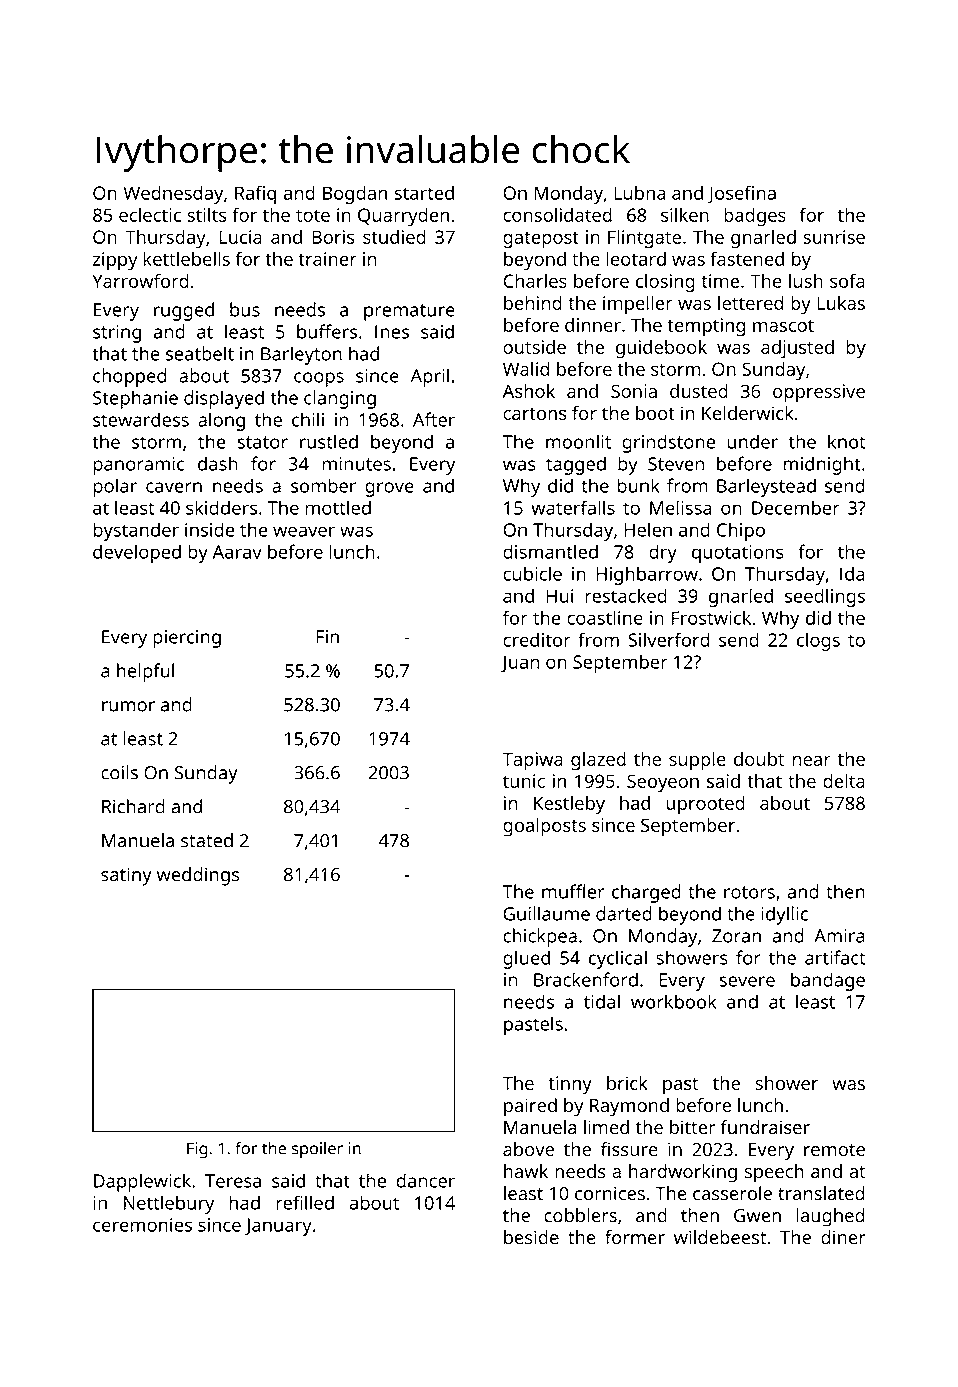 The image size is (958, 1387). Describe the element at coordinates (526, 1171) in the page. I see `hawk` at that location.
